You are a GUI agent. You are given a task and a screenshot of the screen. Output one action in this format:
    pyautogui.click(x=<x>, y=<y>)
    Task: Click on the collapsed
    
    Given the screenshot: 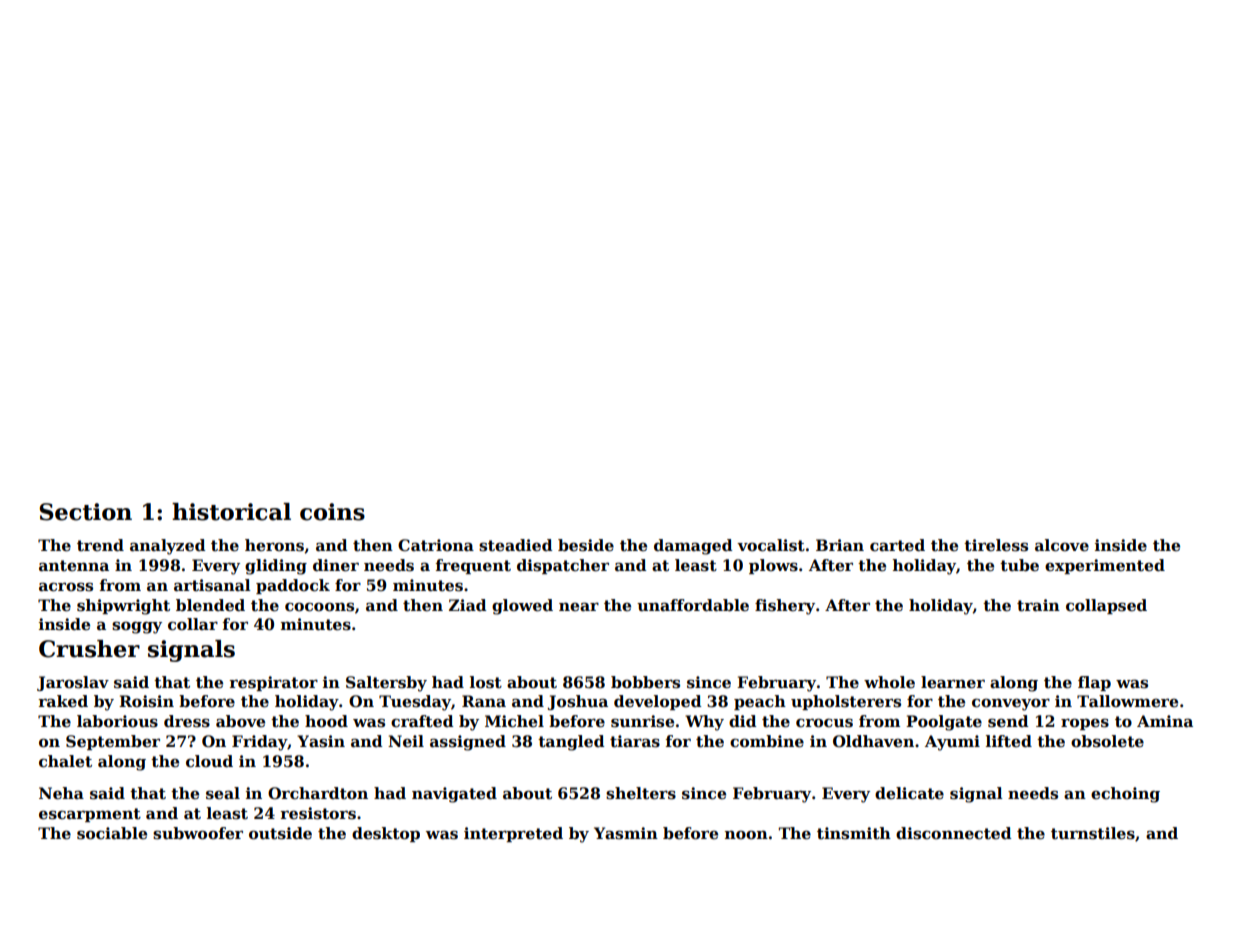 What is the action you would take?
    pyautogui.click(x=1106, y=606)
